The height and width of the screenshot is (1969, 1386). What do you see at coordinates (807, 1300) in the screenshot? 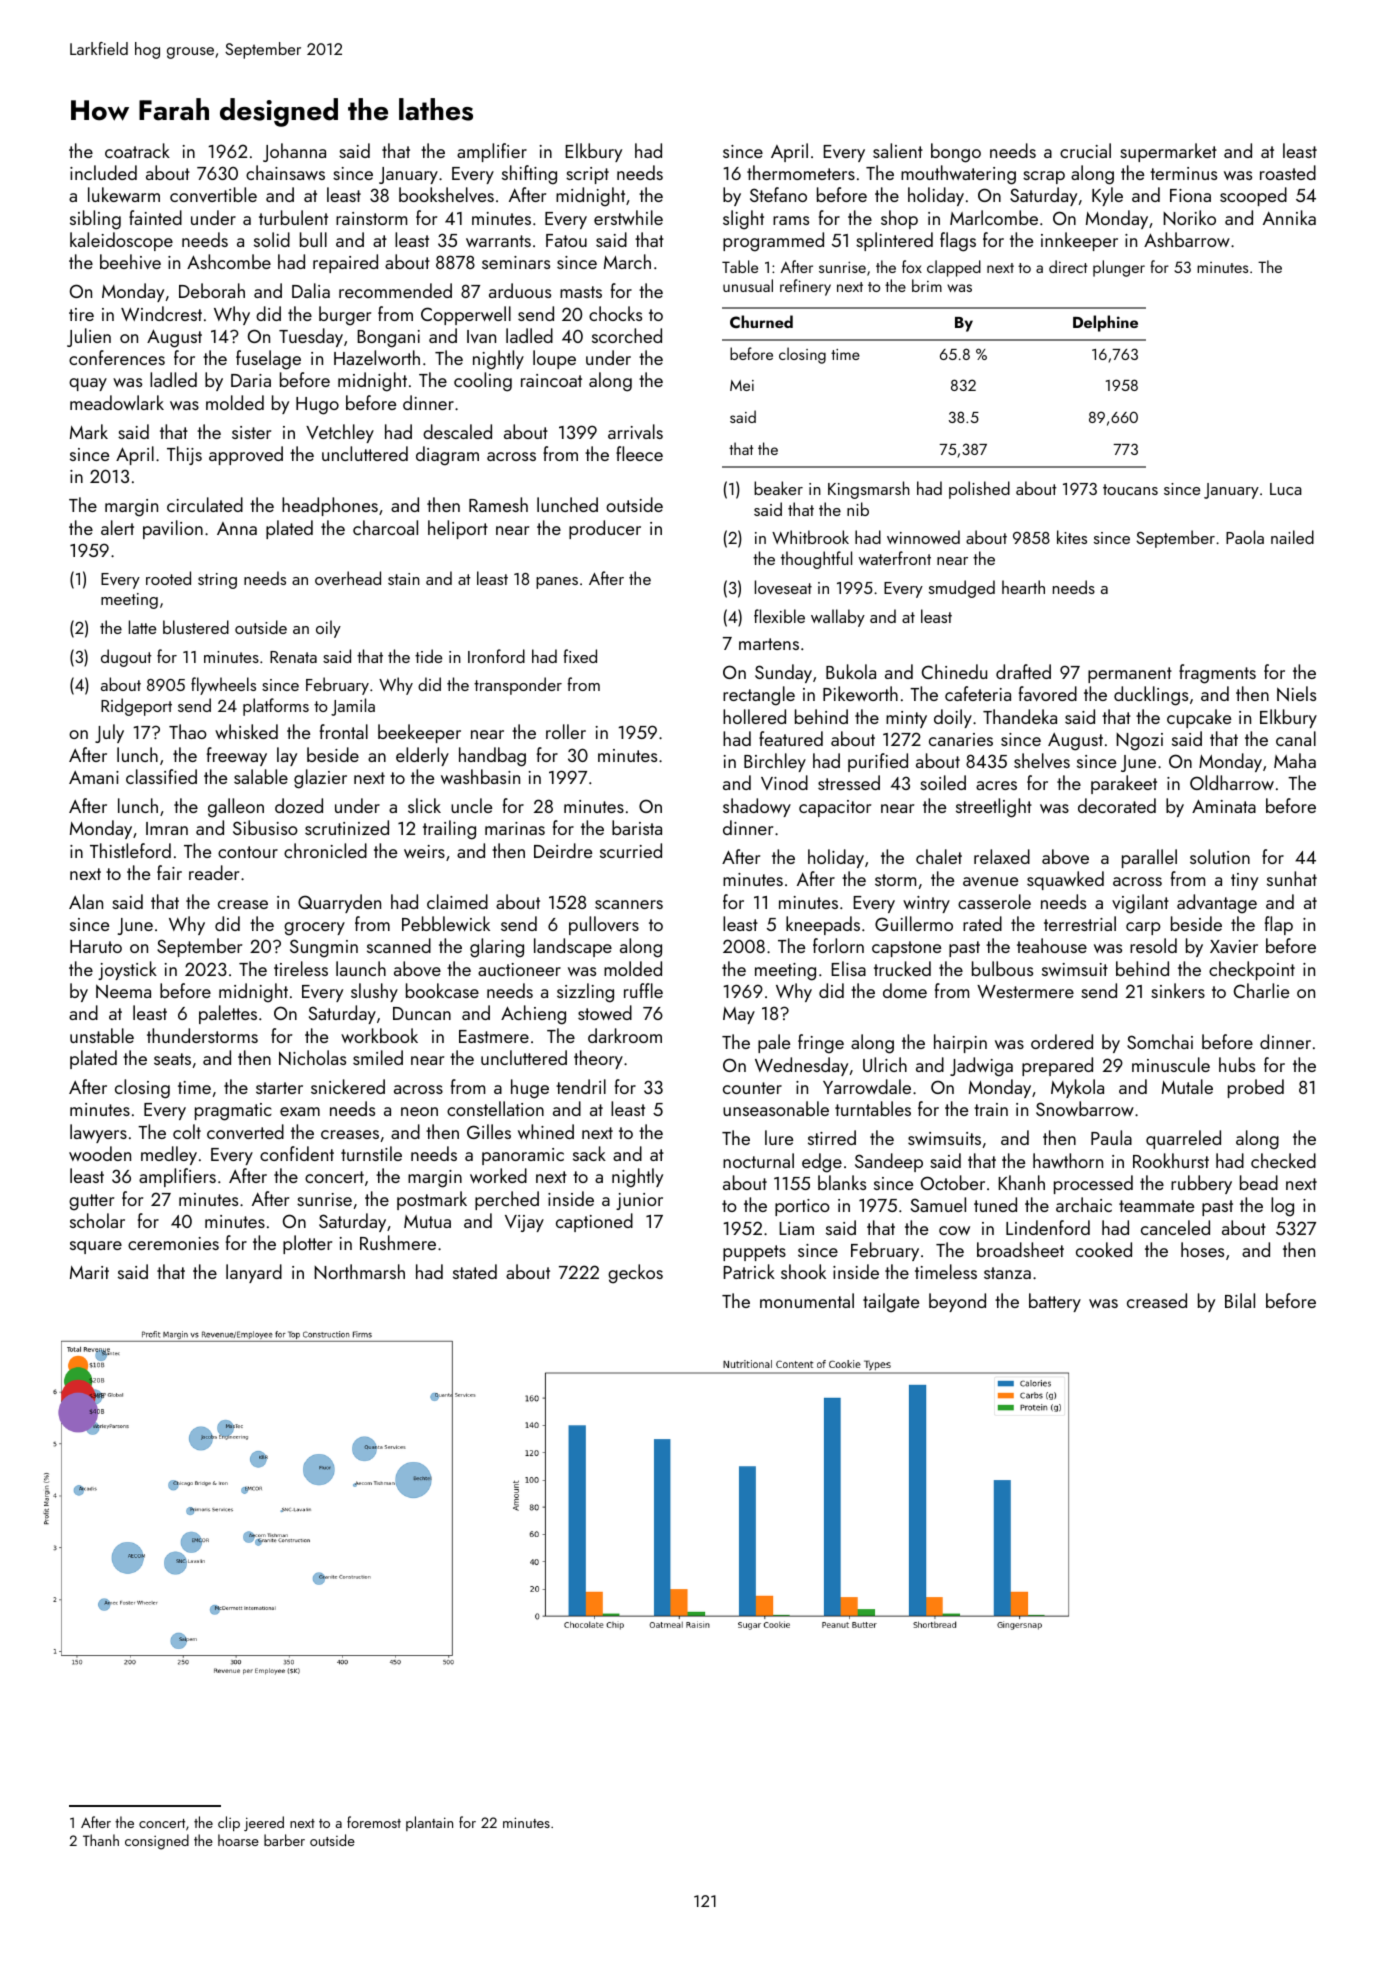
I see `monumental` at bounding box center [807, 1300].
